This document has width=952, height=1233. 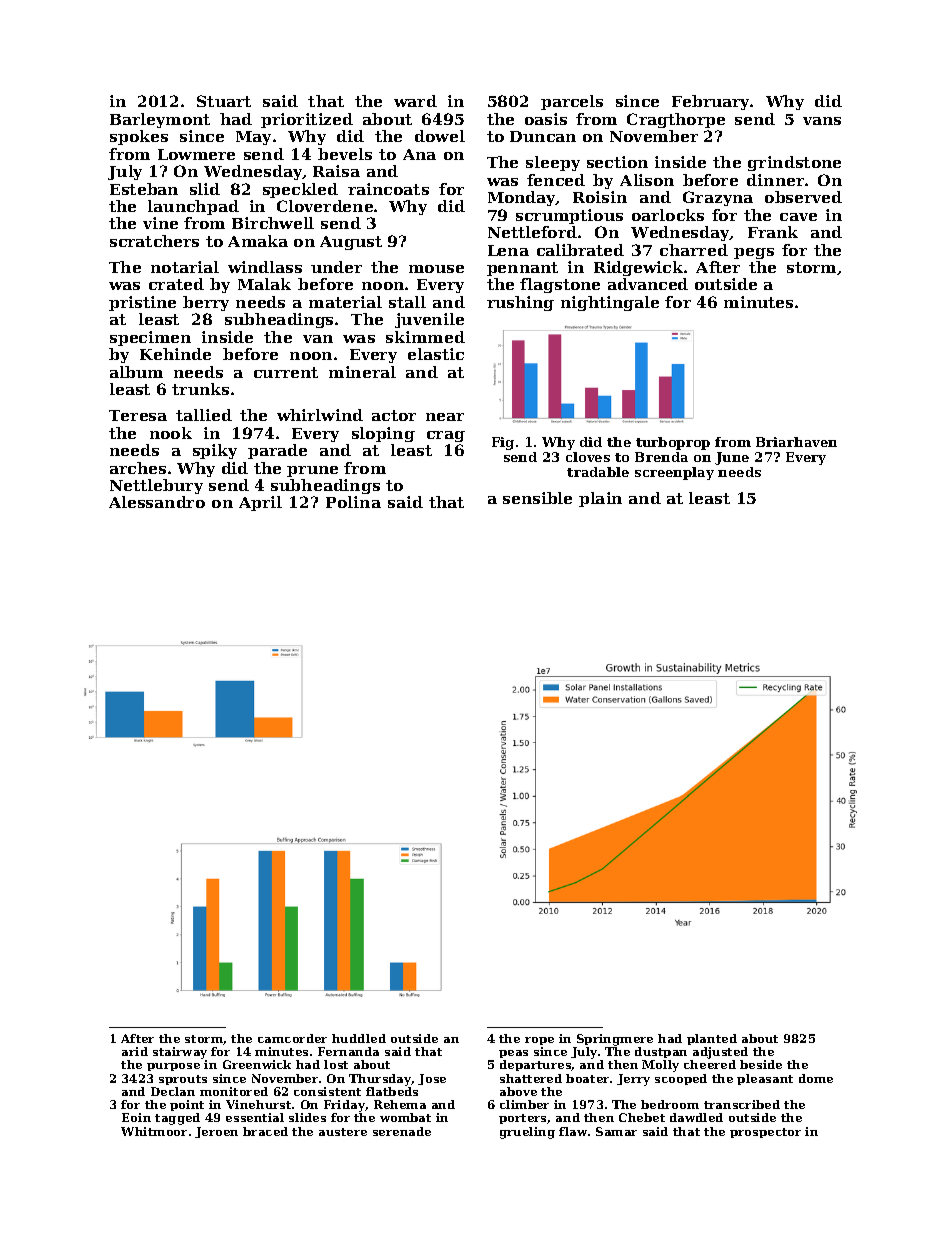 I want to click on arid, so click(x=135, y=1051).
